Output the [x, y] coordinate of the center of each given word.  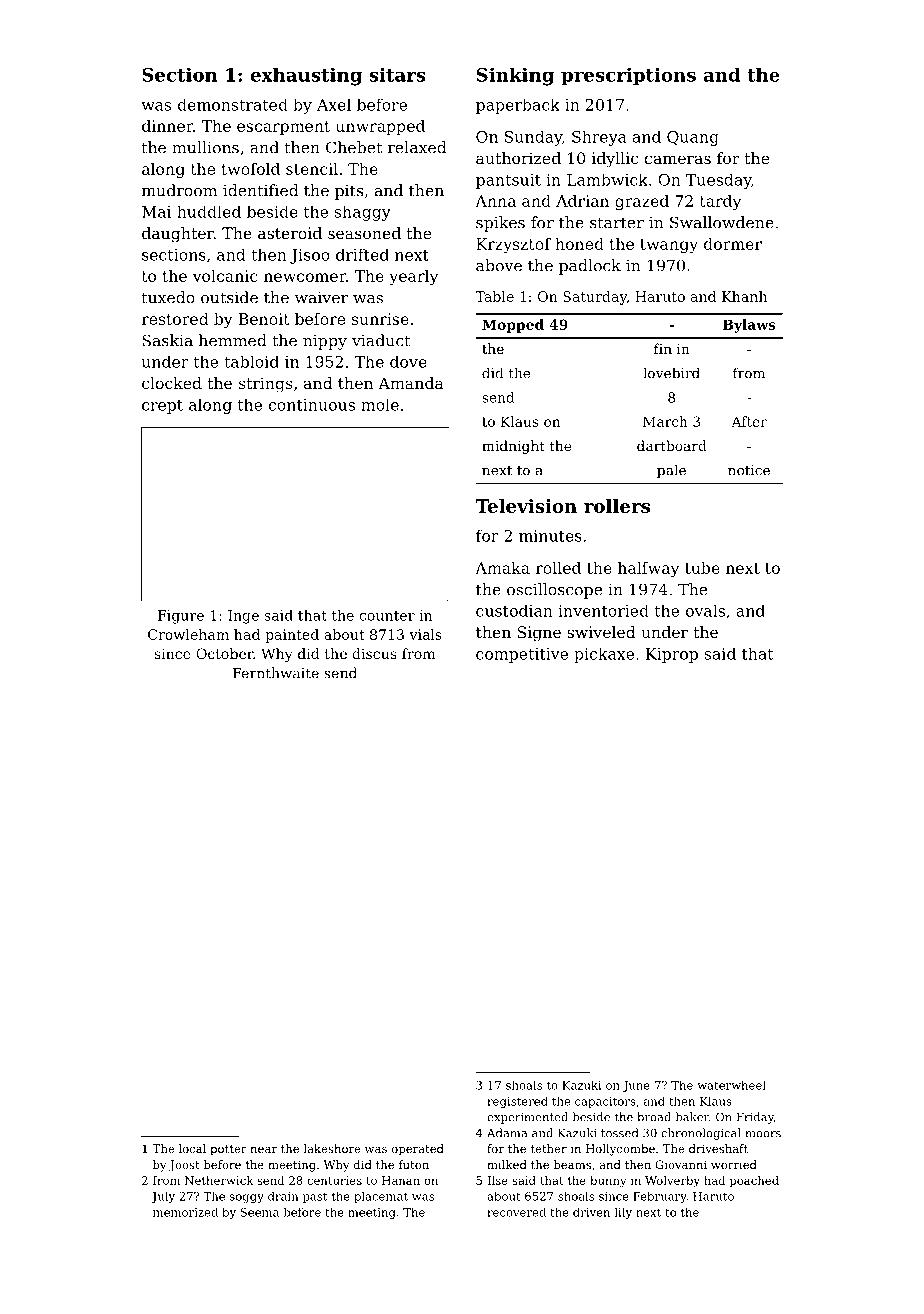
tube [702, 568]
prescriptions [628, 76]
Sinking [515, 76]
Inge [243, 617]
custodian [514, 611]
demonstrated [233, 104]
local [192, 1148]
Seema [260, 1212]
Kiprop [672, 655]
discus [374, 653]
